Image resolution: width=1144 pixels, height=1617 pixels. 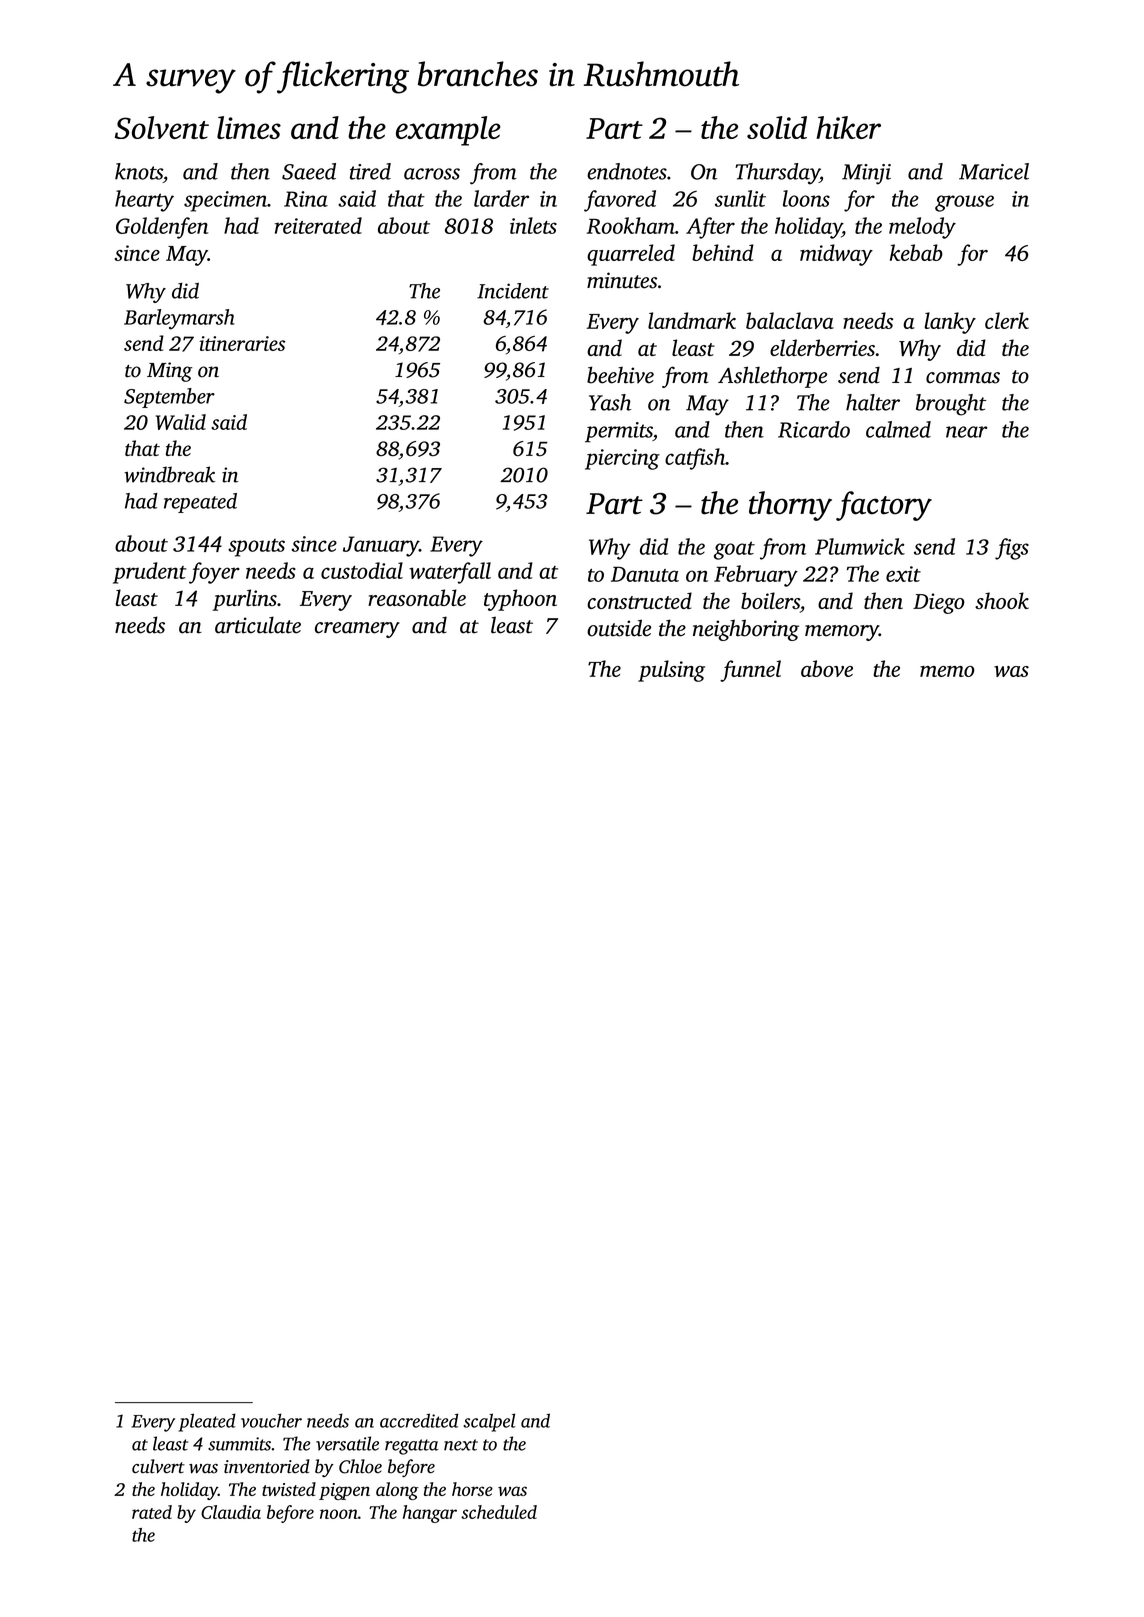 I want to click on Walid, so click(x=181, y=422).
